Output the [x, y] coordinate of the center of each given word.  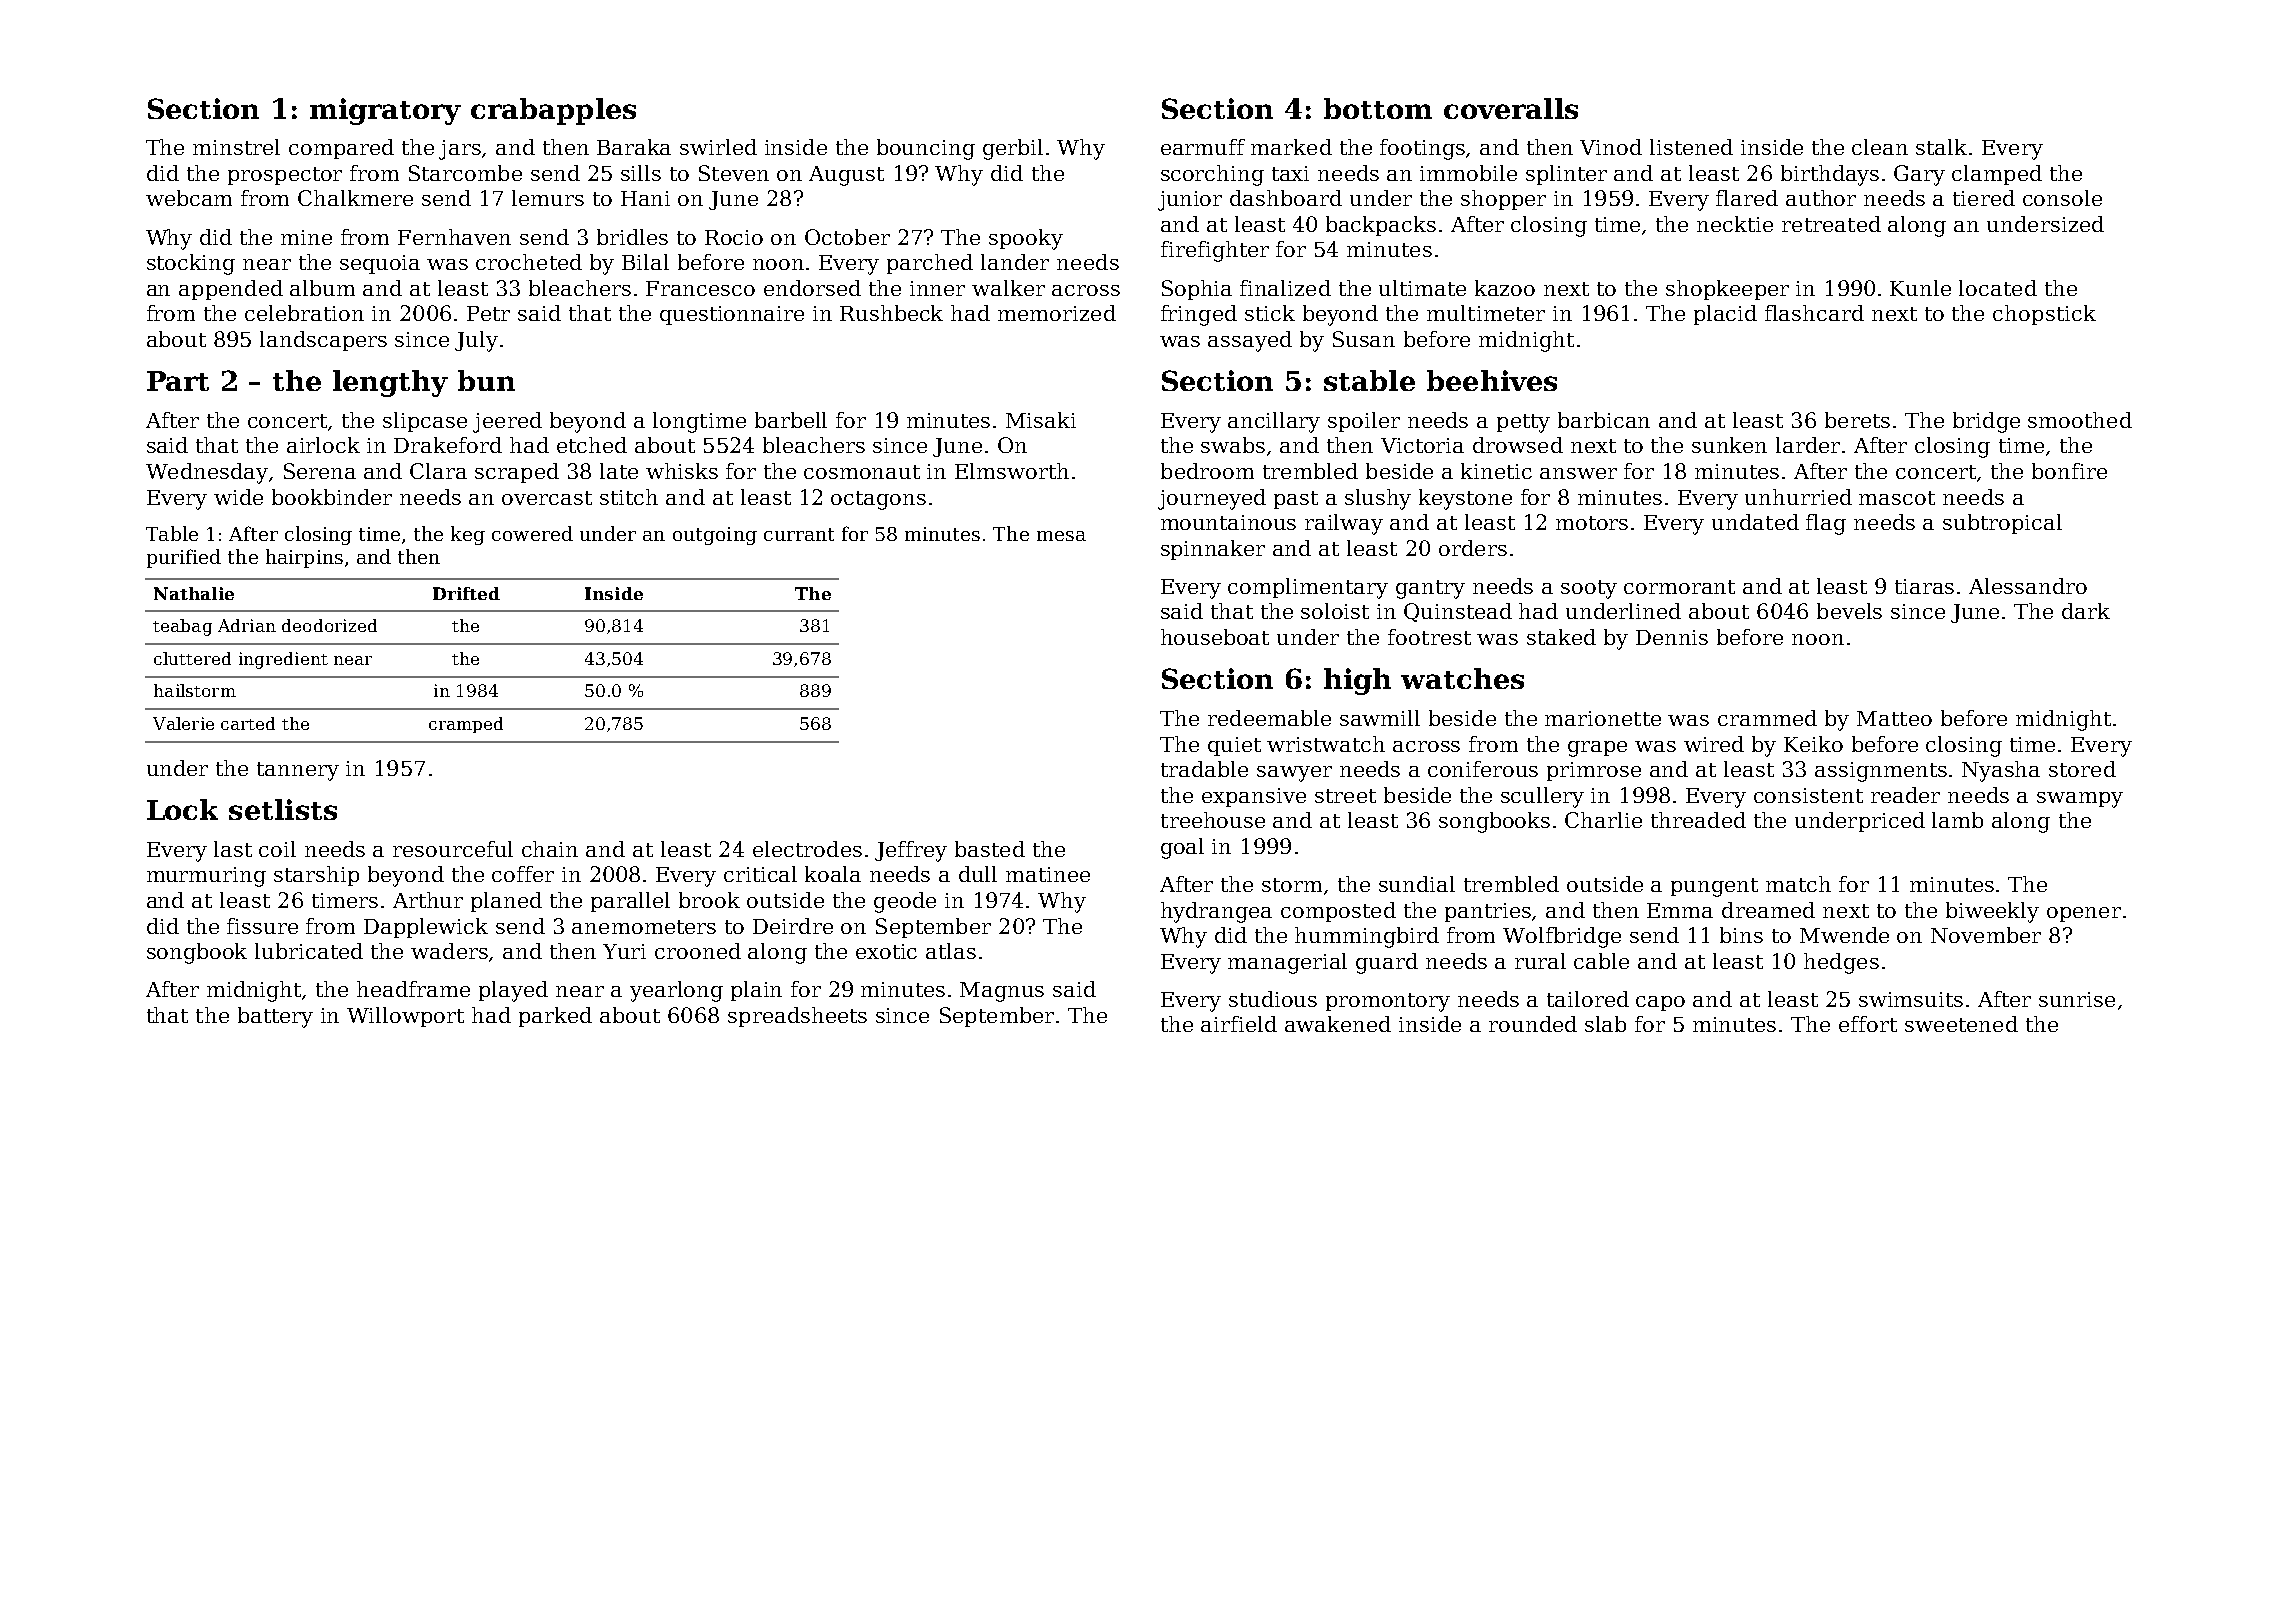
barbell [791, 420]
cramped [466, 725]
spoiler [1364, 422]
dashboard [1286, 198]
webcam [189, 198]
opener [2084, 914]
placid [1725, 315]
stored [2082, 769]
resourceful [453, 849]
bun [486, 380]
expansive [1254, 797]
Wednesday [207, 473]
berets [1857, 420]
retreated [1831, 224]
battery [275, 1017]
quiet [1234, 746]
